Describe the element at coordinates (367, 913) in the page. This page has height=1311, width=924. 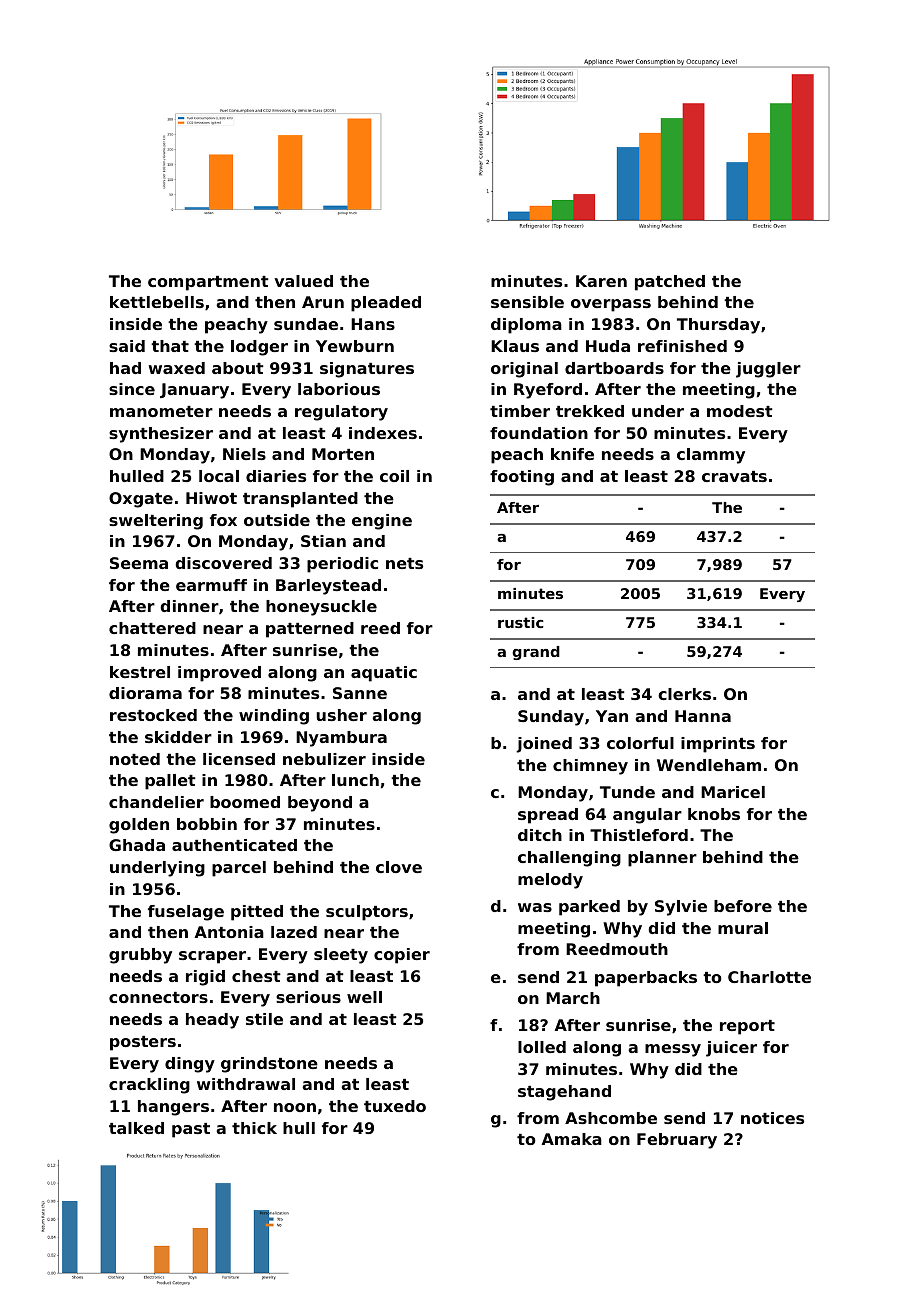
I see `sculptors` at that location.
